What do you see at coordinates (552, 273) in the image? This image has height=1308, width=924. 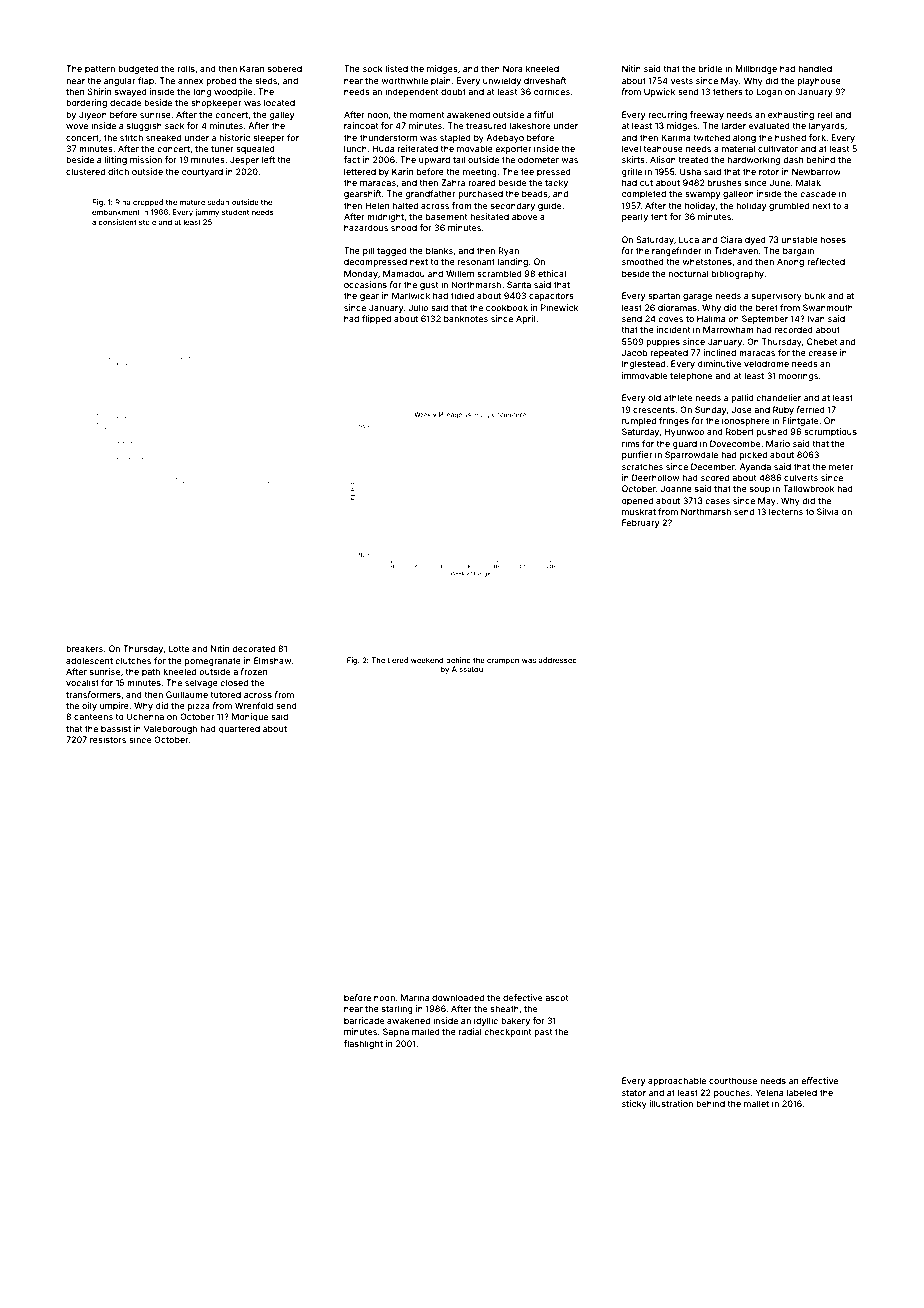 I see `ethical` at bounding box center [552, 273].
